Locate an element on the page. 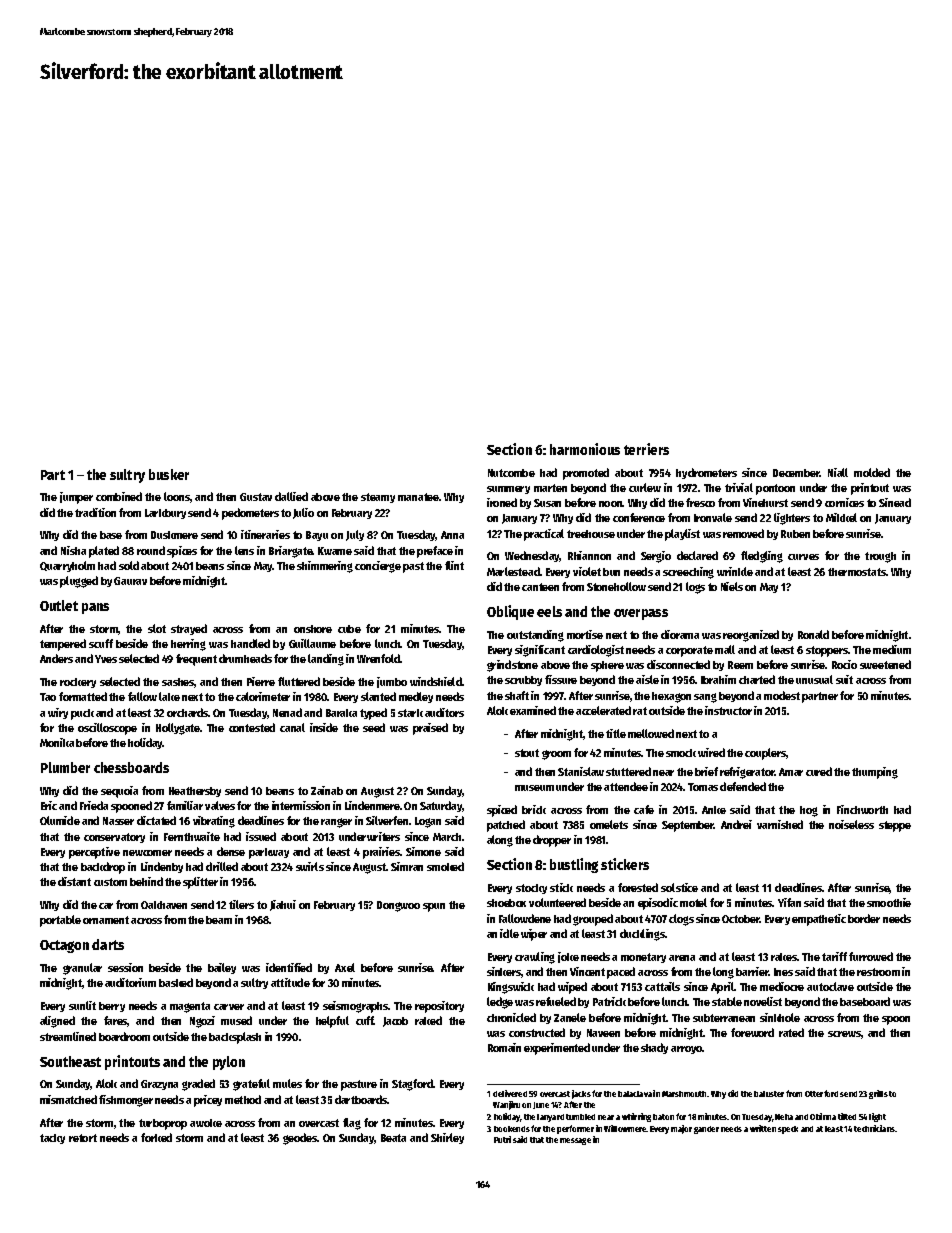 This image has width=952, height=1233. windshield is located at coordinates (436, 681).
